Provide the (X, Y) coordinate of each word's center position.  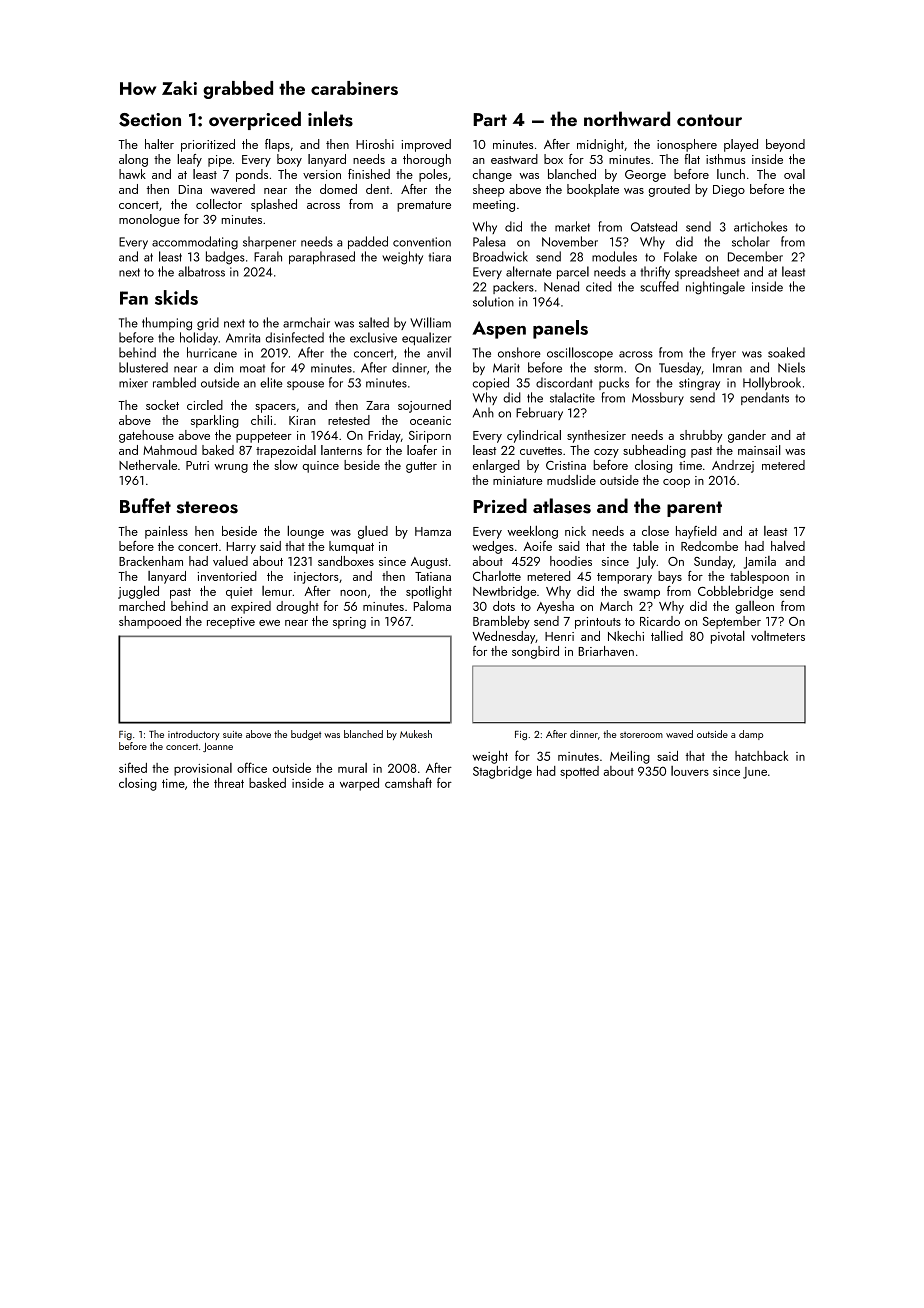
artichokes (761, 226)
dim (223, 367)
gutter (421, 467)
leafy (189, 160)
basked (267, 783)
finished (369, 174)
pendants (765, 398)
